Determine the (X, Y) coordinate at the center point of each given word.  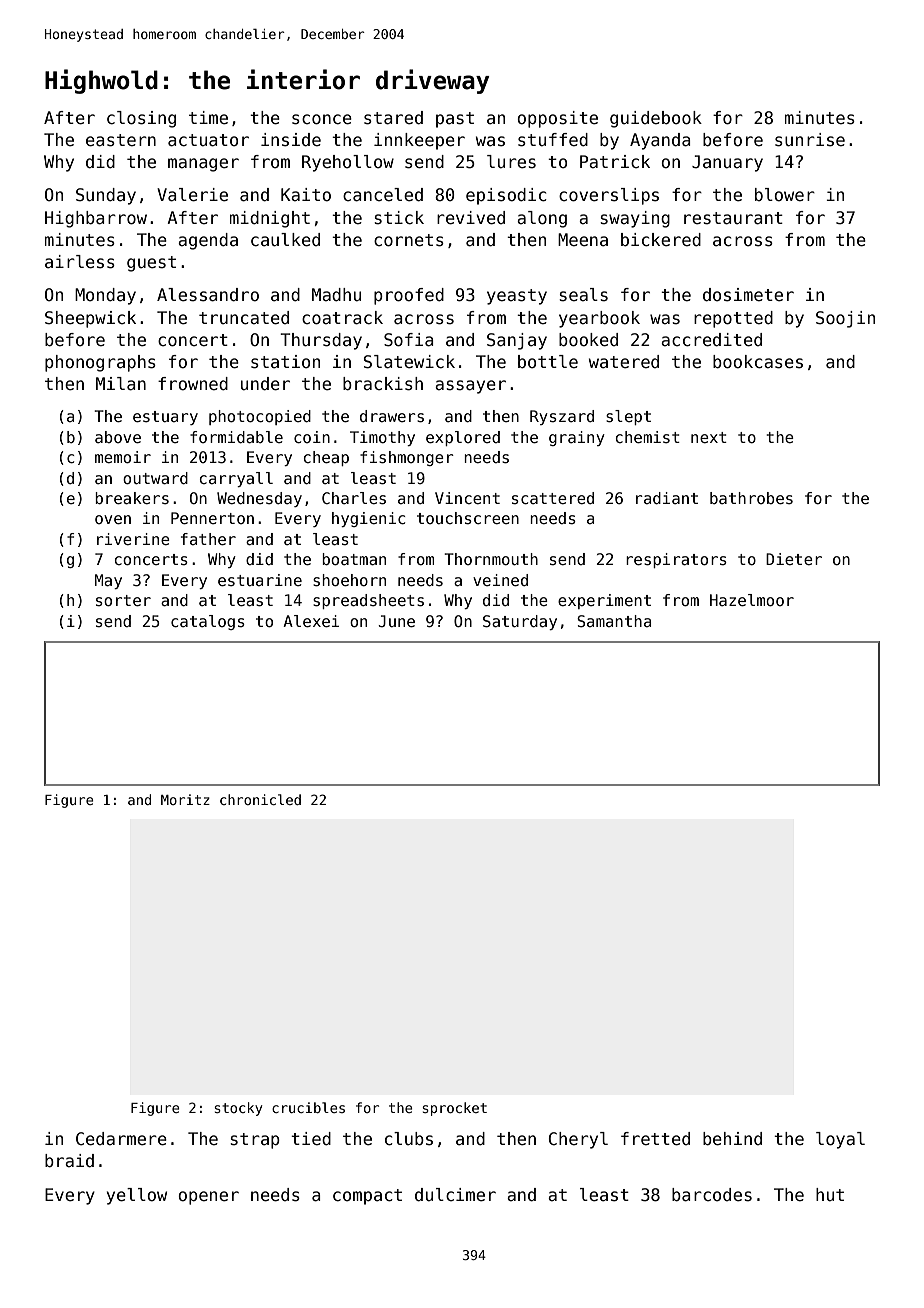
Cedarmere (121, 1139)
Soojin (845, 319)
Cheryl (578, 1140)
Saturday (520, 622)
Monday (105, 296)
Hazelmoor (752, 600)
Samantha (614, 621)
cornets (409, 240)
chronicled (260, 799)
